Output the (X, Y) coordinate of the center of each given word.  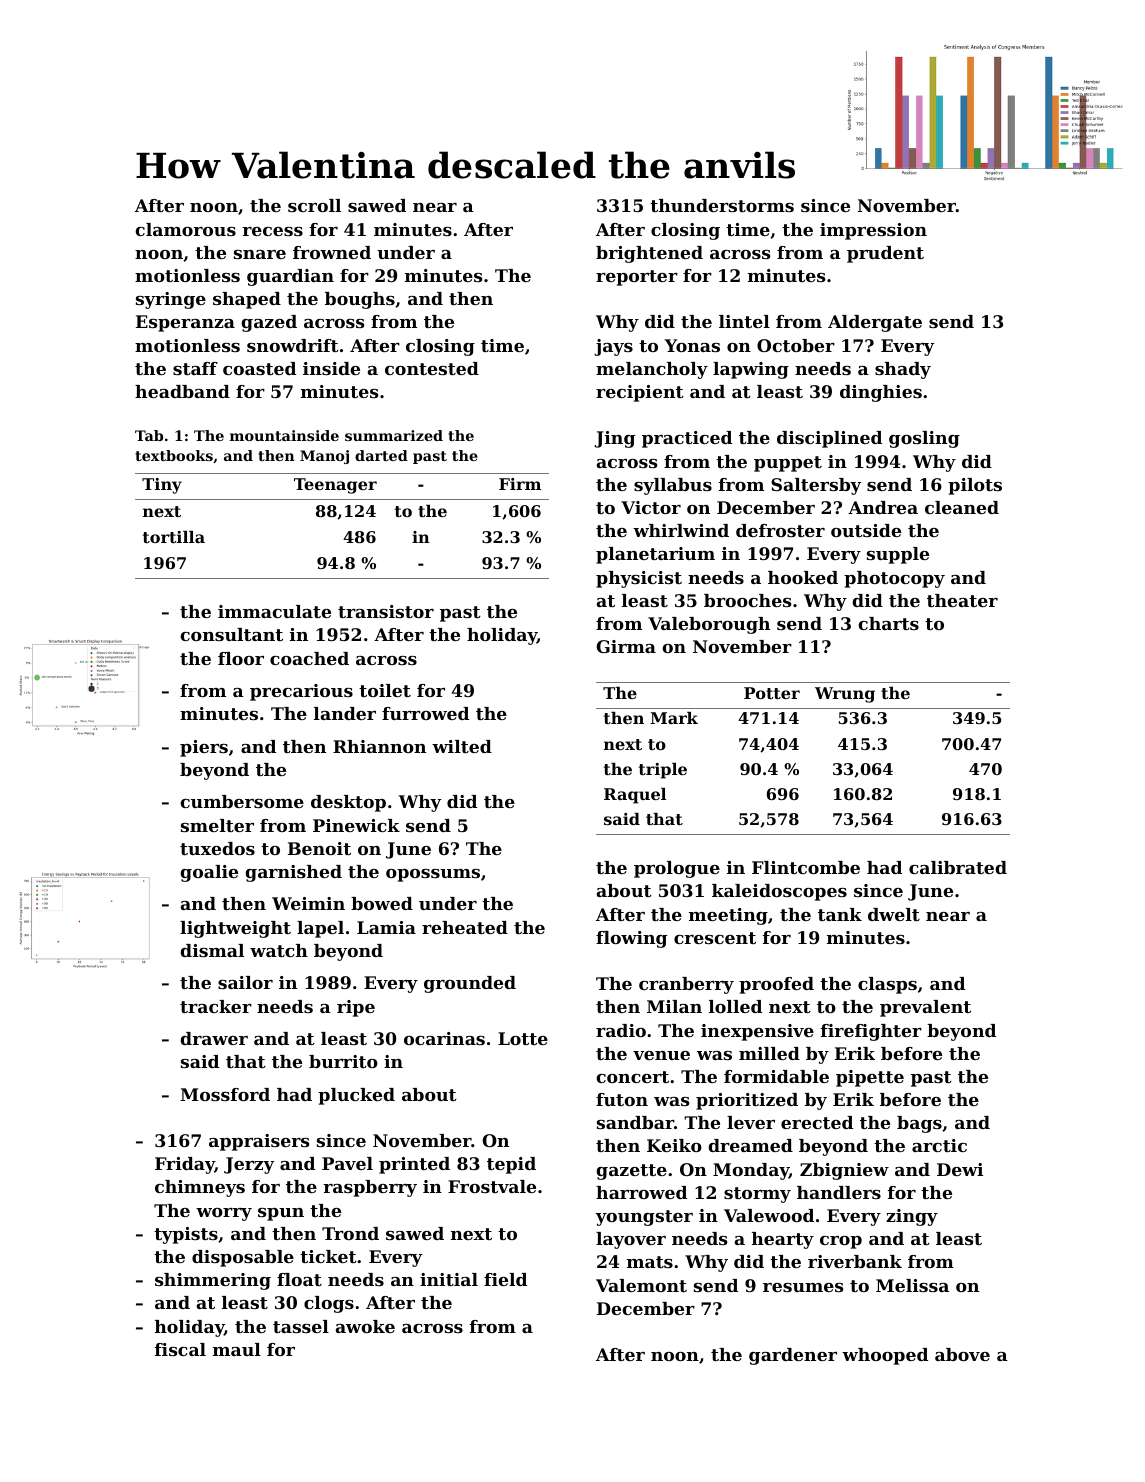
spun (281, 1214)
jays (613, 347)
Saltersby (816, 486)
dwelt (894, 914)
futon (622, 1099)
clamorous (185, 229)
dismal (212, 950)
